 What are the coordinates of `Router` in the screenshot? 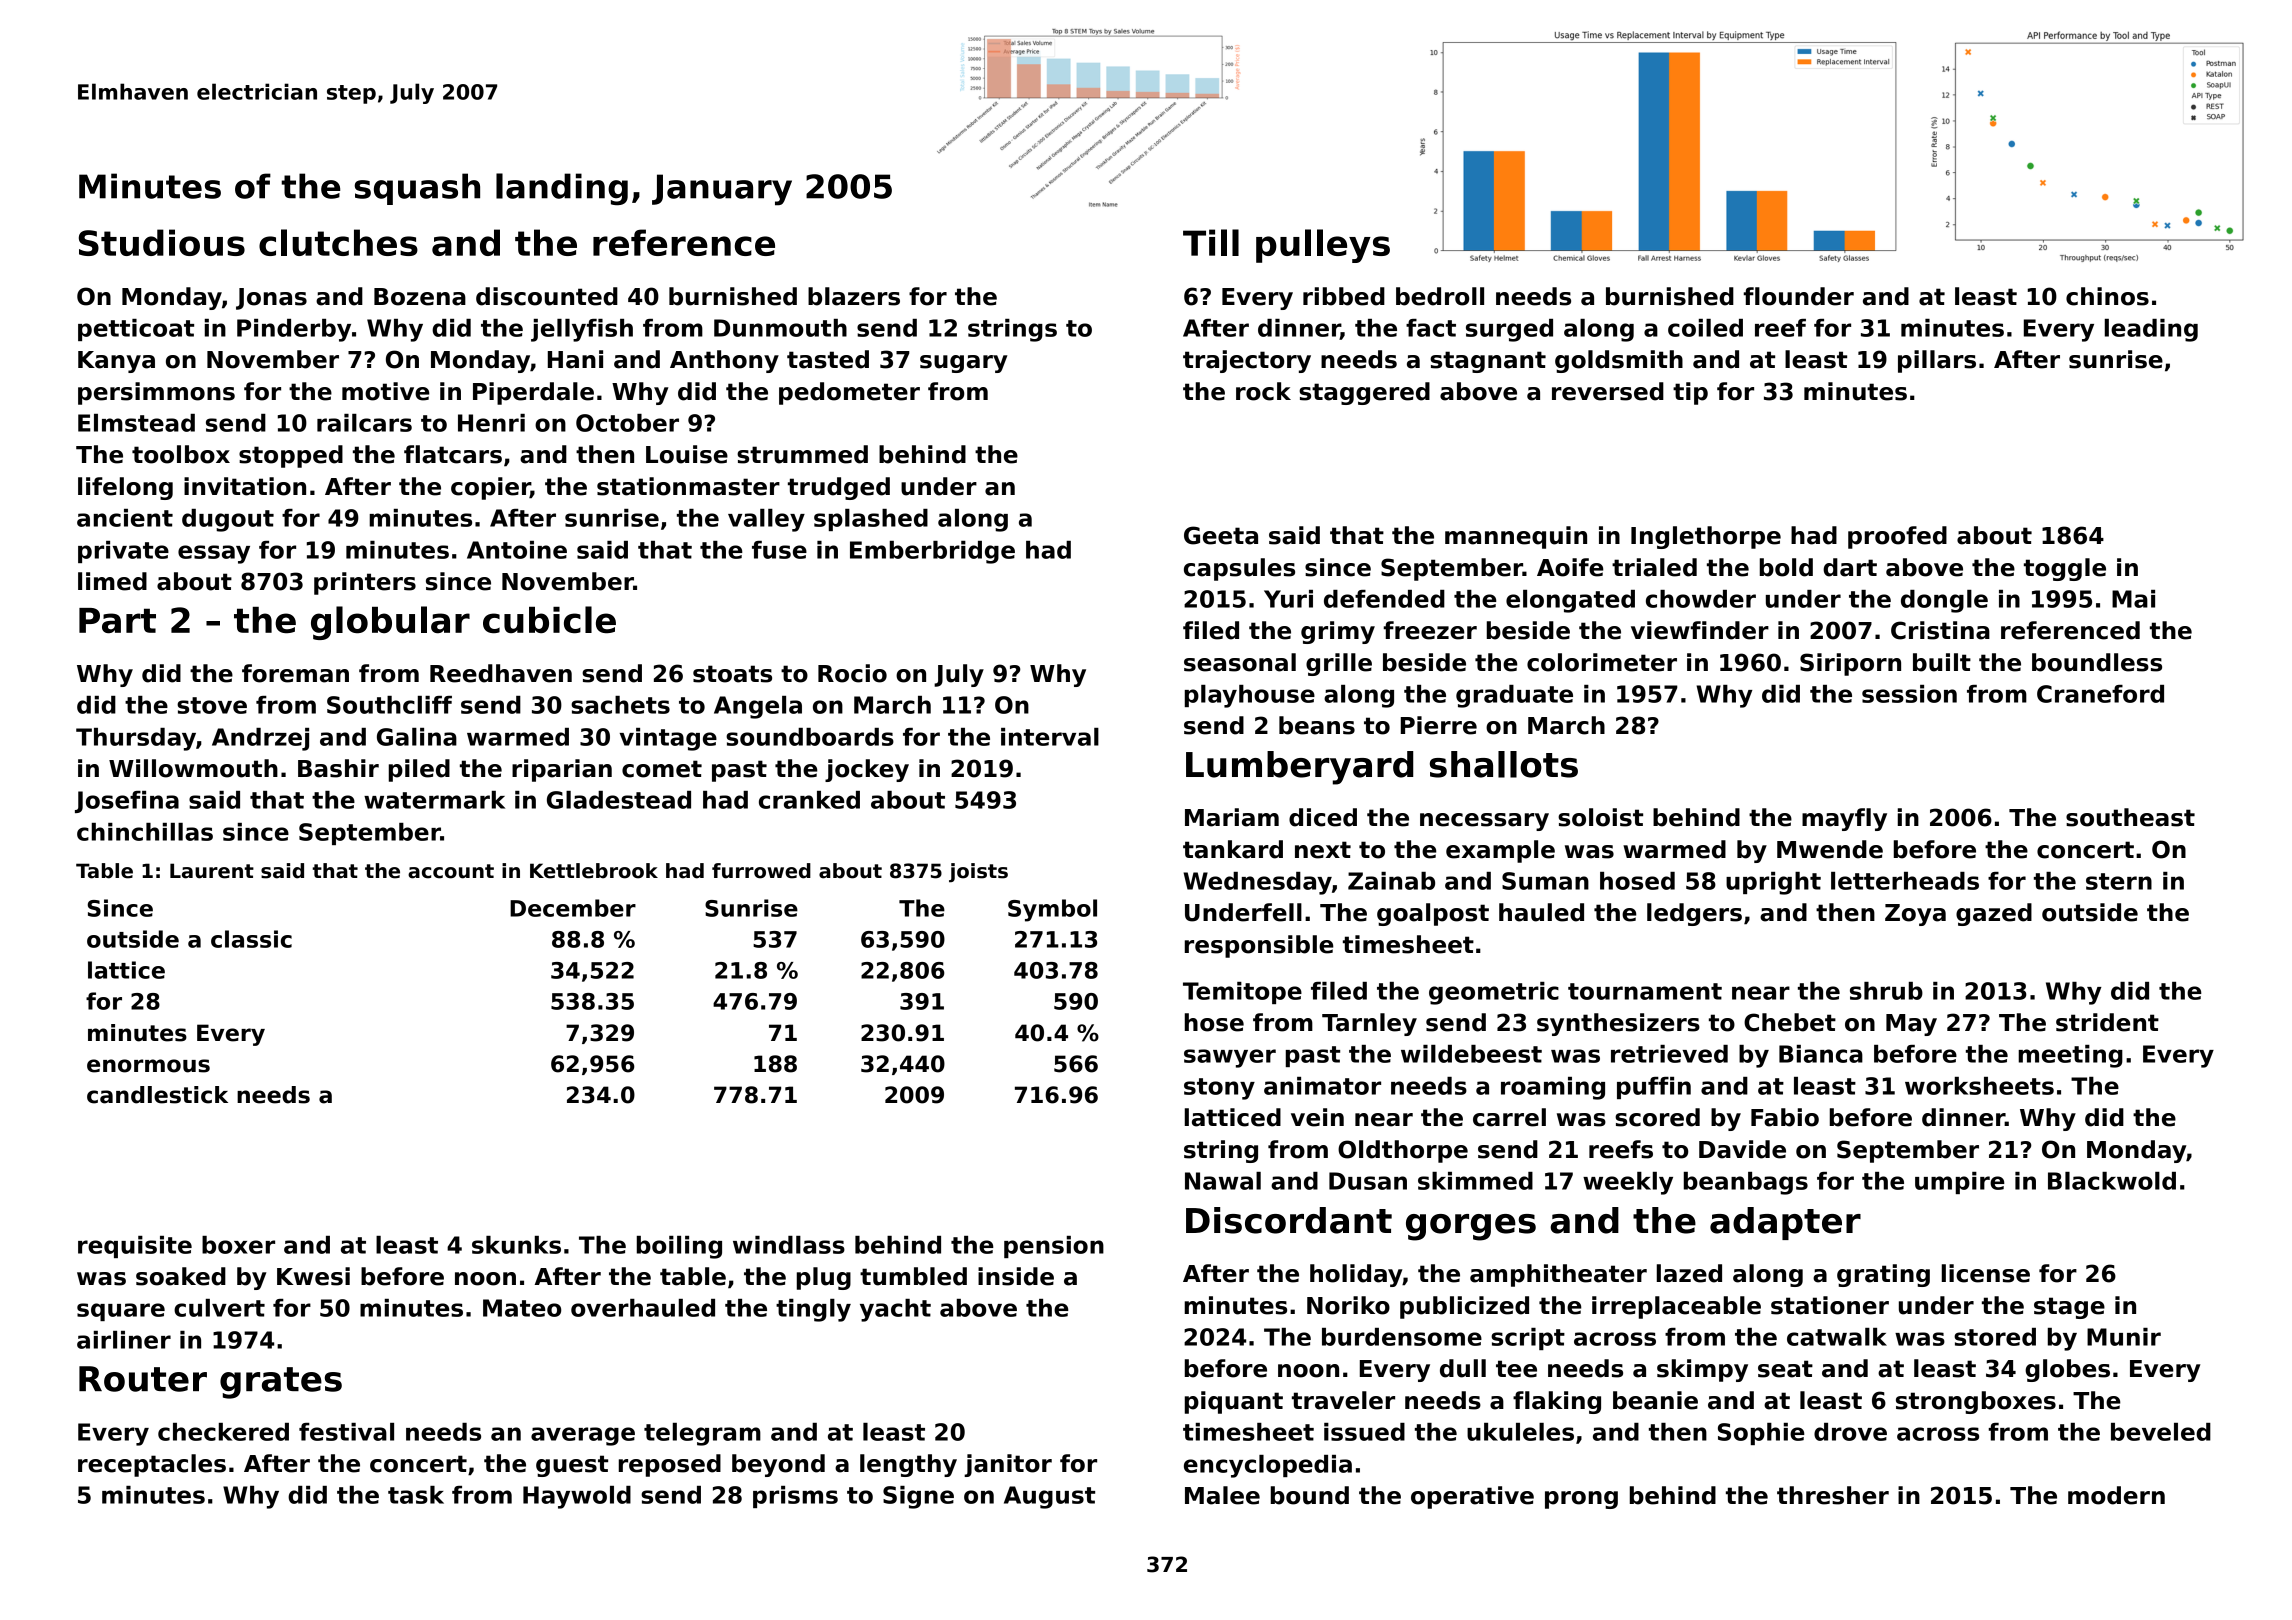 It's located at (143, 1379).
